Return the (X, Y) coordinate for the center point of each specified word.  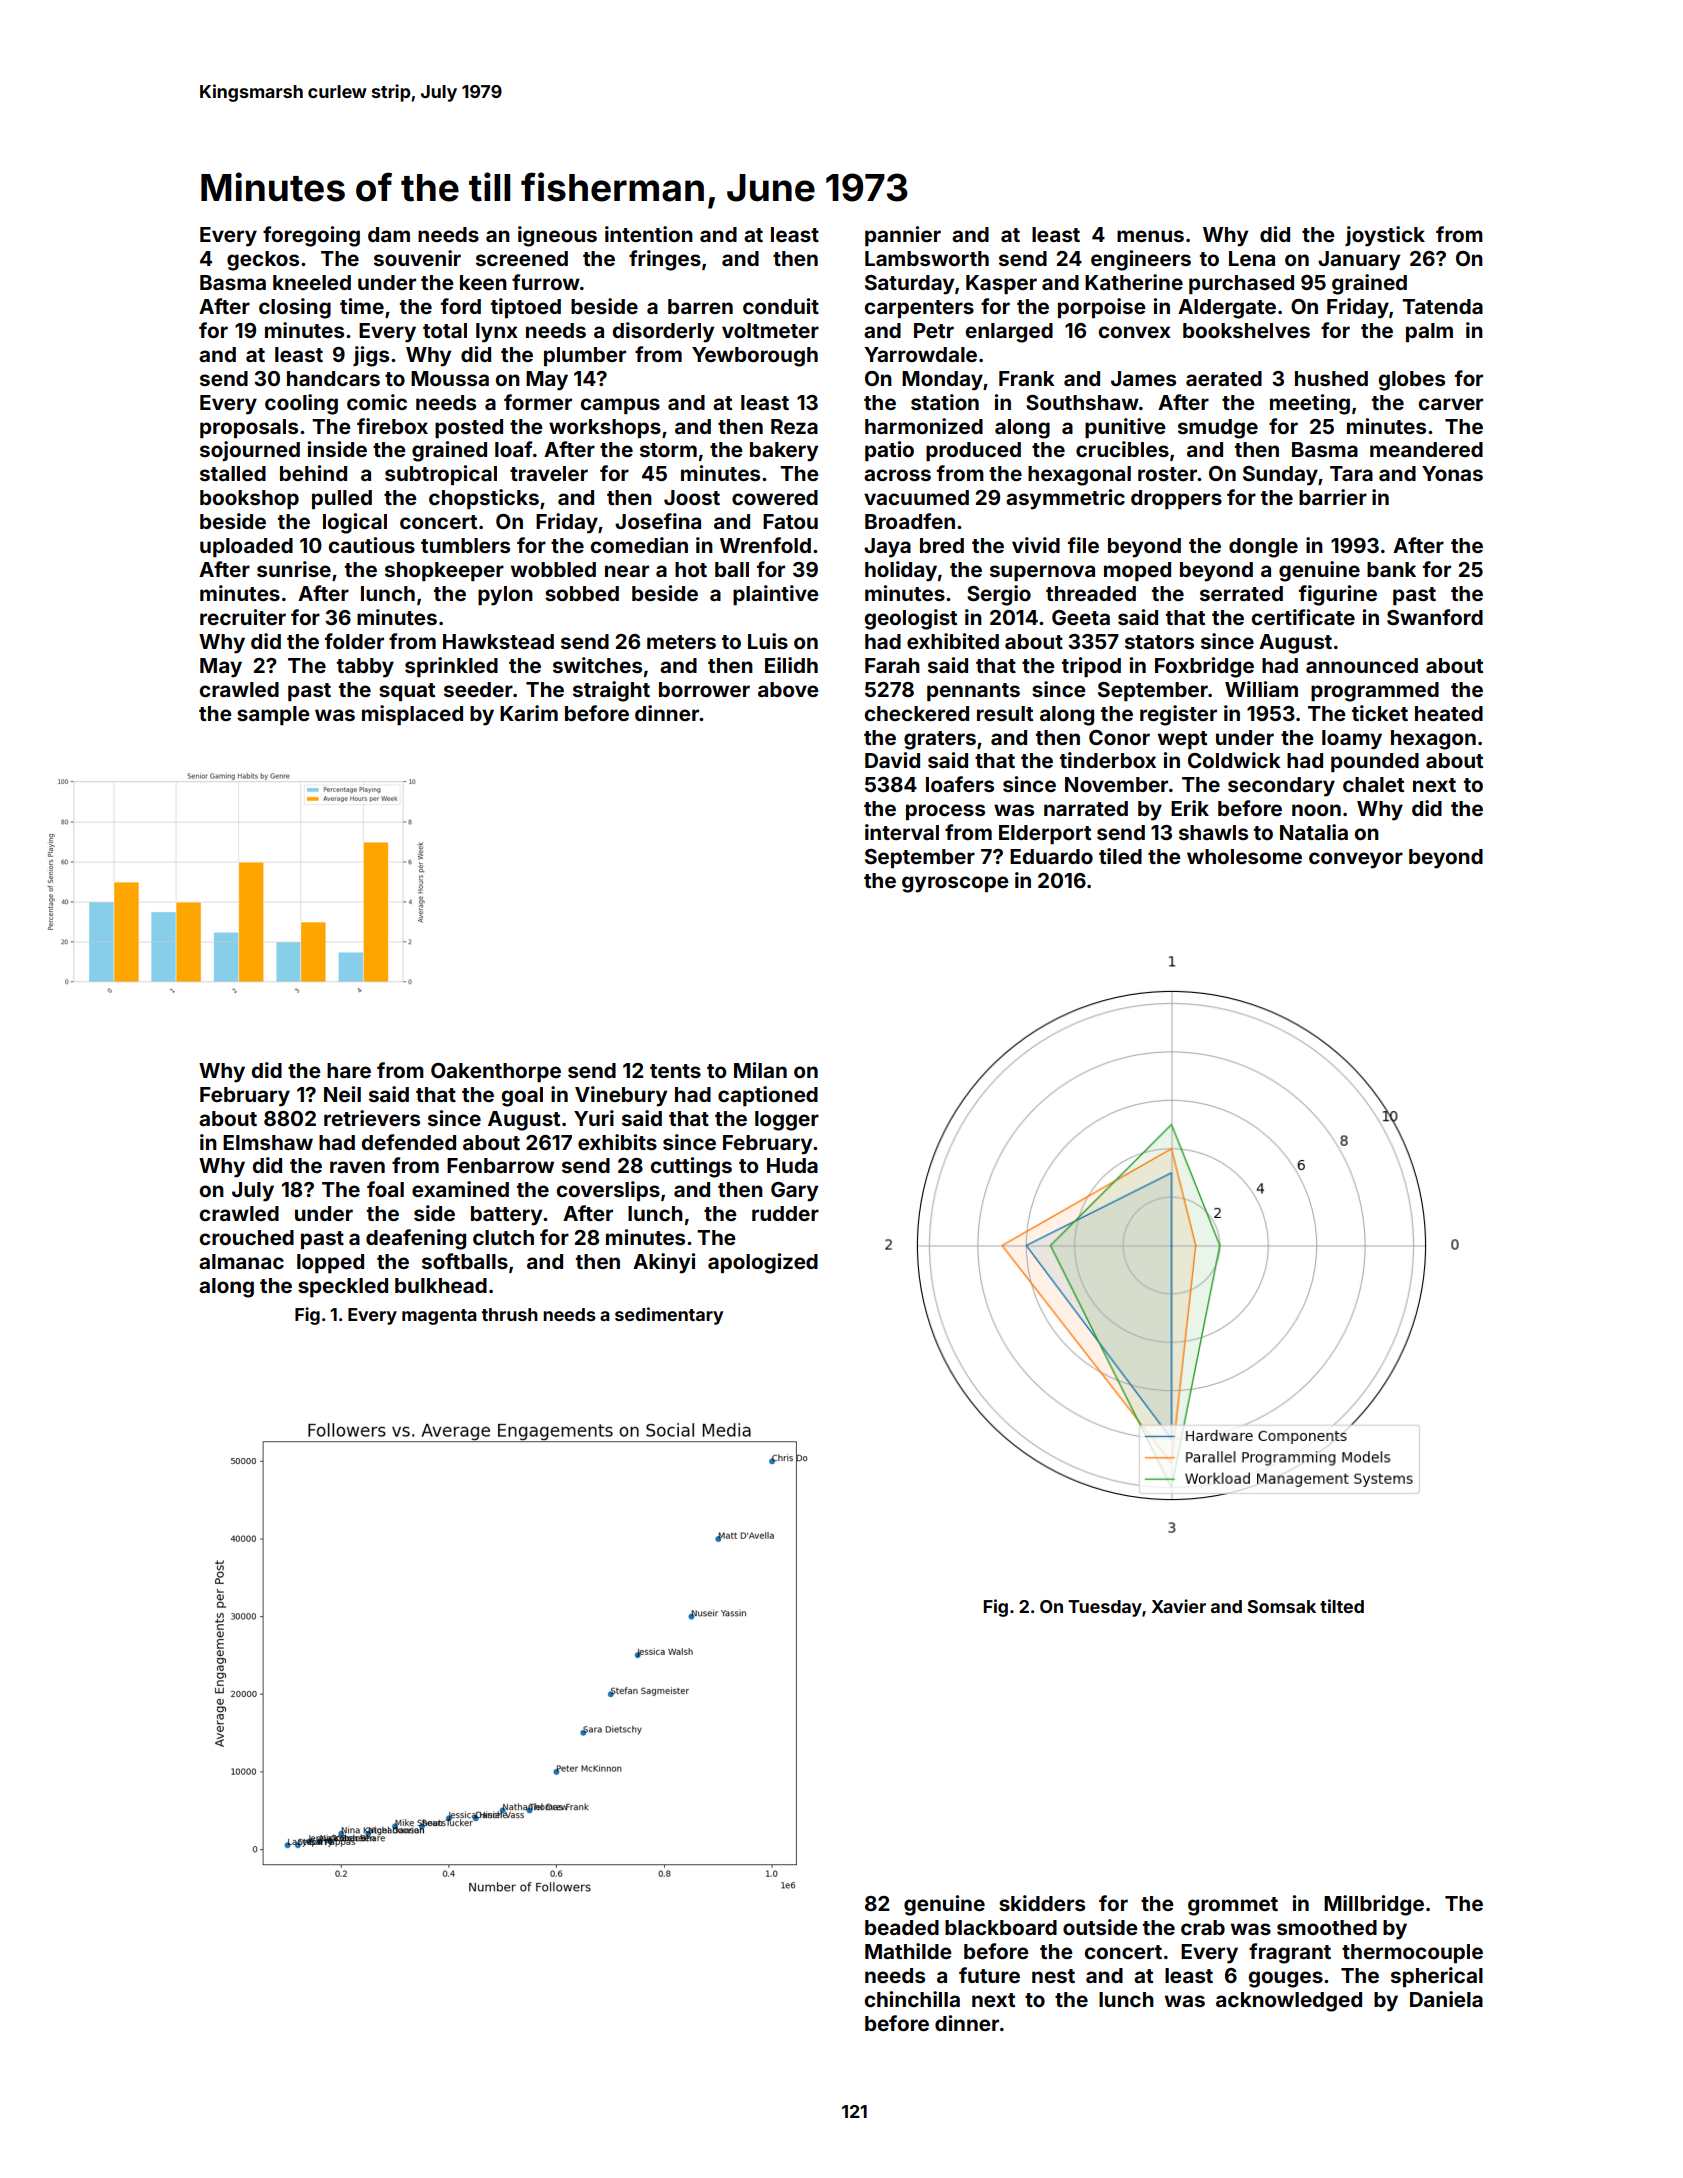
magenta (439, 1317)
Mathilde (908, 1951)
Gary (794, 1192)
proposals (249, 428)
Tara (1351, 473)
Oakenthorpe (496, 1072)
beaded (902, 1927)
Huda (792, 1165)
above (788, 689)
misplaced (412, 715)
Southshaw (1082, 402)
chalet (1373, 784)
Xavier (1178, 1606)
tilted (1342, 1606)
